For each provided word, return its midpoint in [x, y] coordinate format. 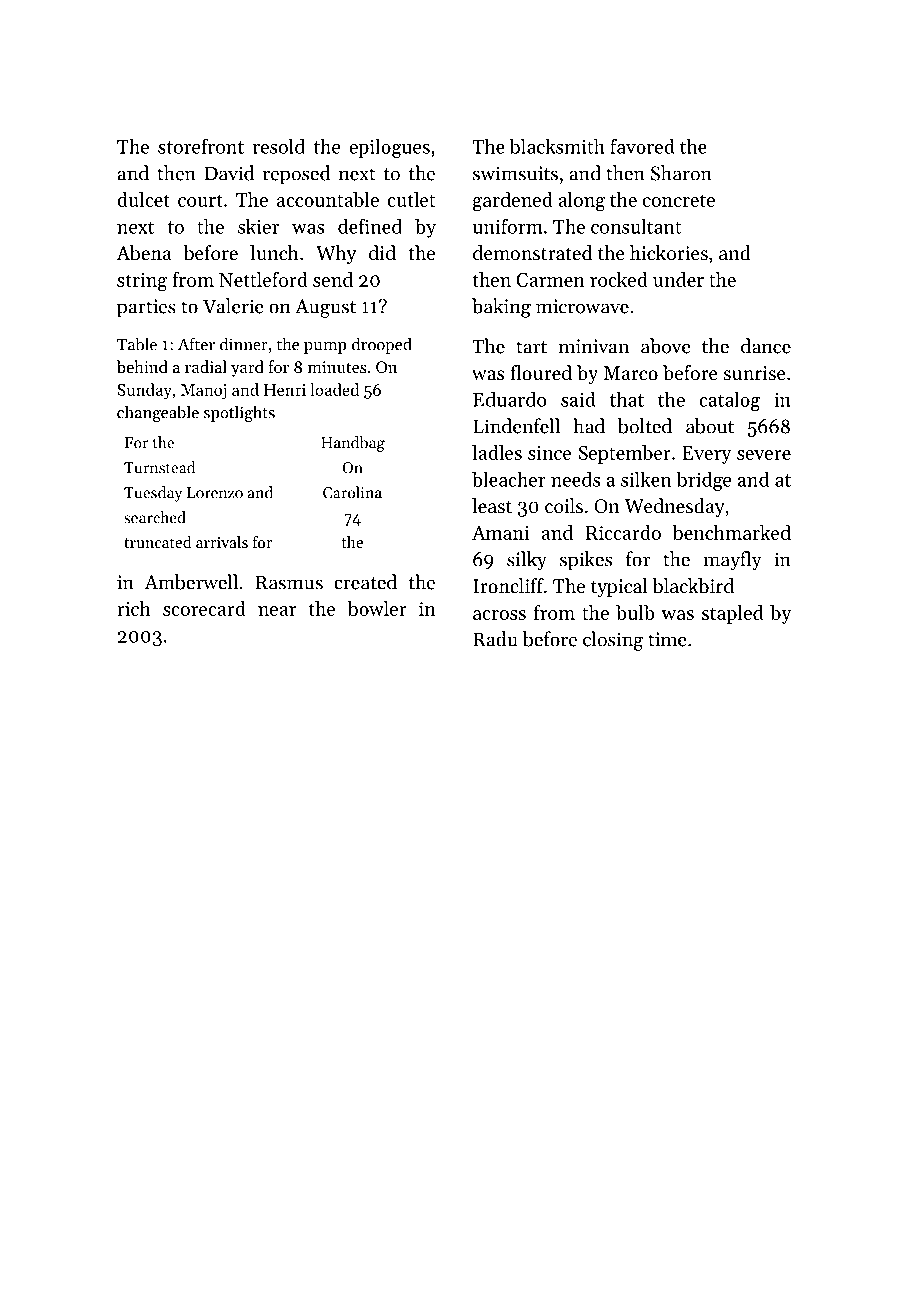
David [229, 173]
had [589, 426]
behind [142, 366]
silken [646, 479]
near [277, 611]
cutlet [411, 199]
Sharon [681, 173]
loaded [334, 389]
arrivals [222, 542]
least [492, 506]
